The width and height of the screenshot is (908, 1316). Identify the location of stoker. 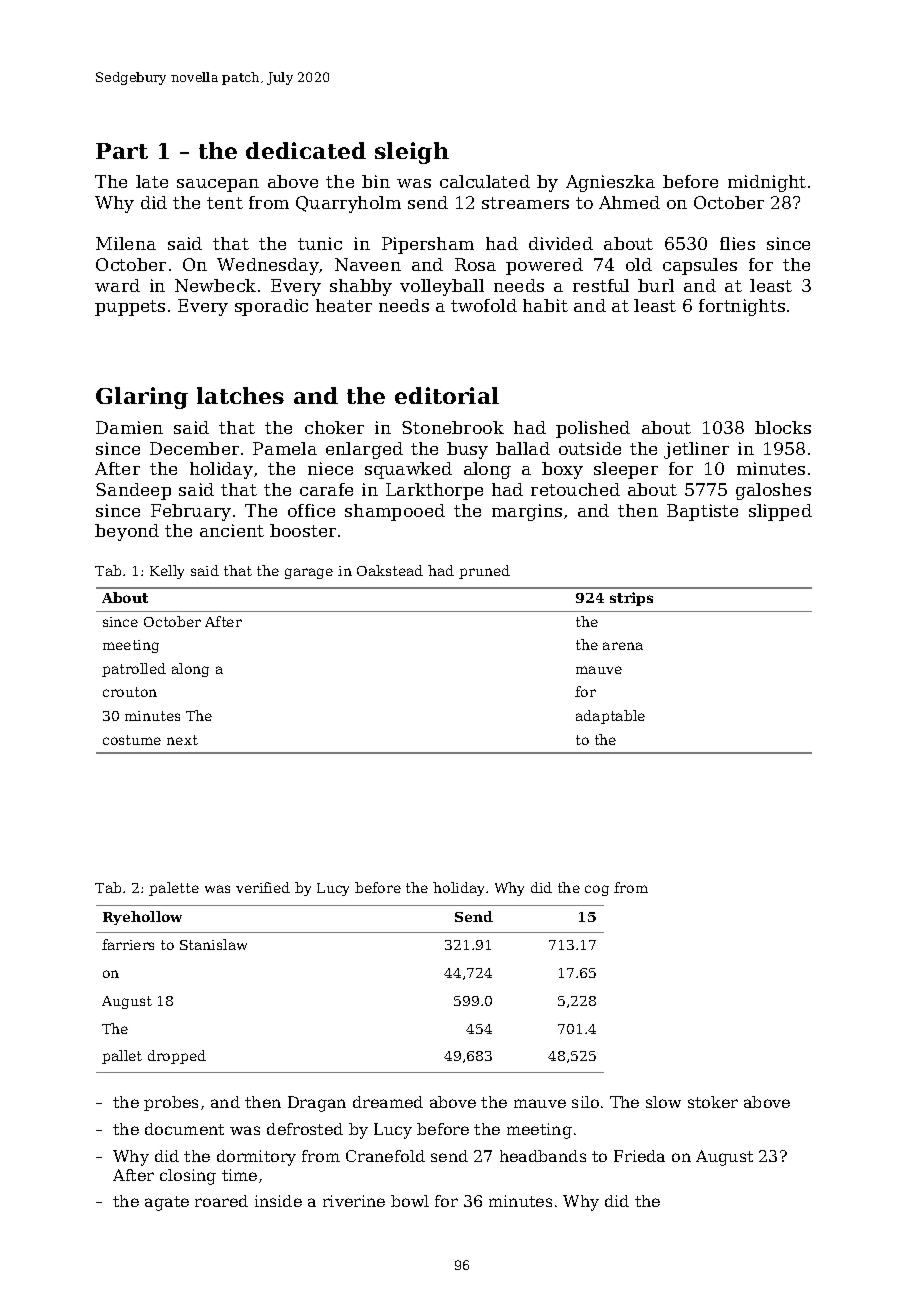
(713, 1102).
